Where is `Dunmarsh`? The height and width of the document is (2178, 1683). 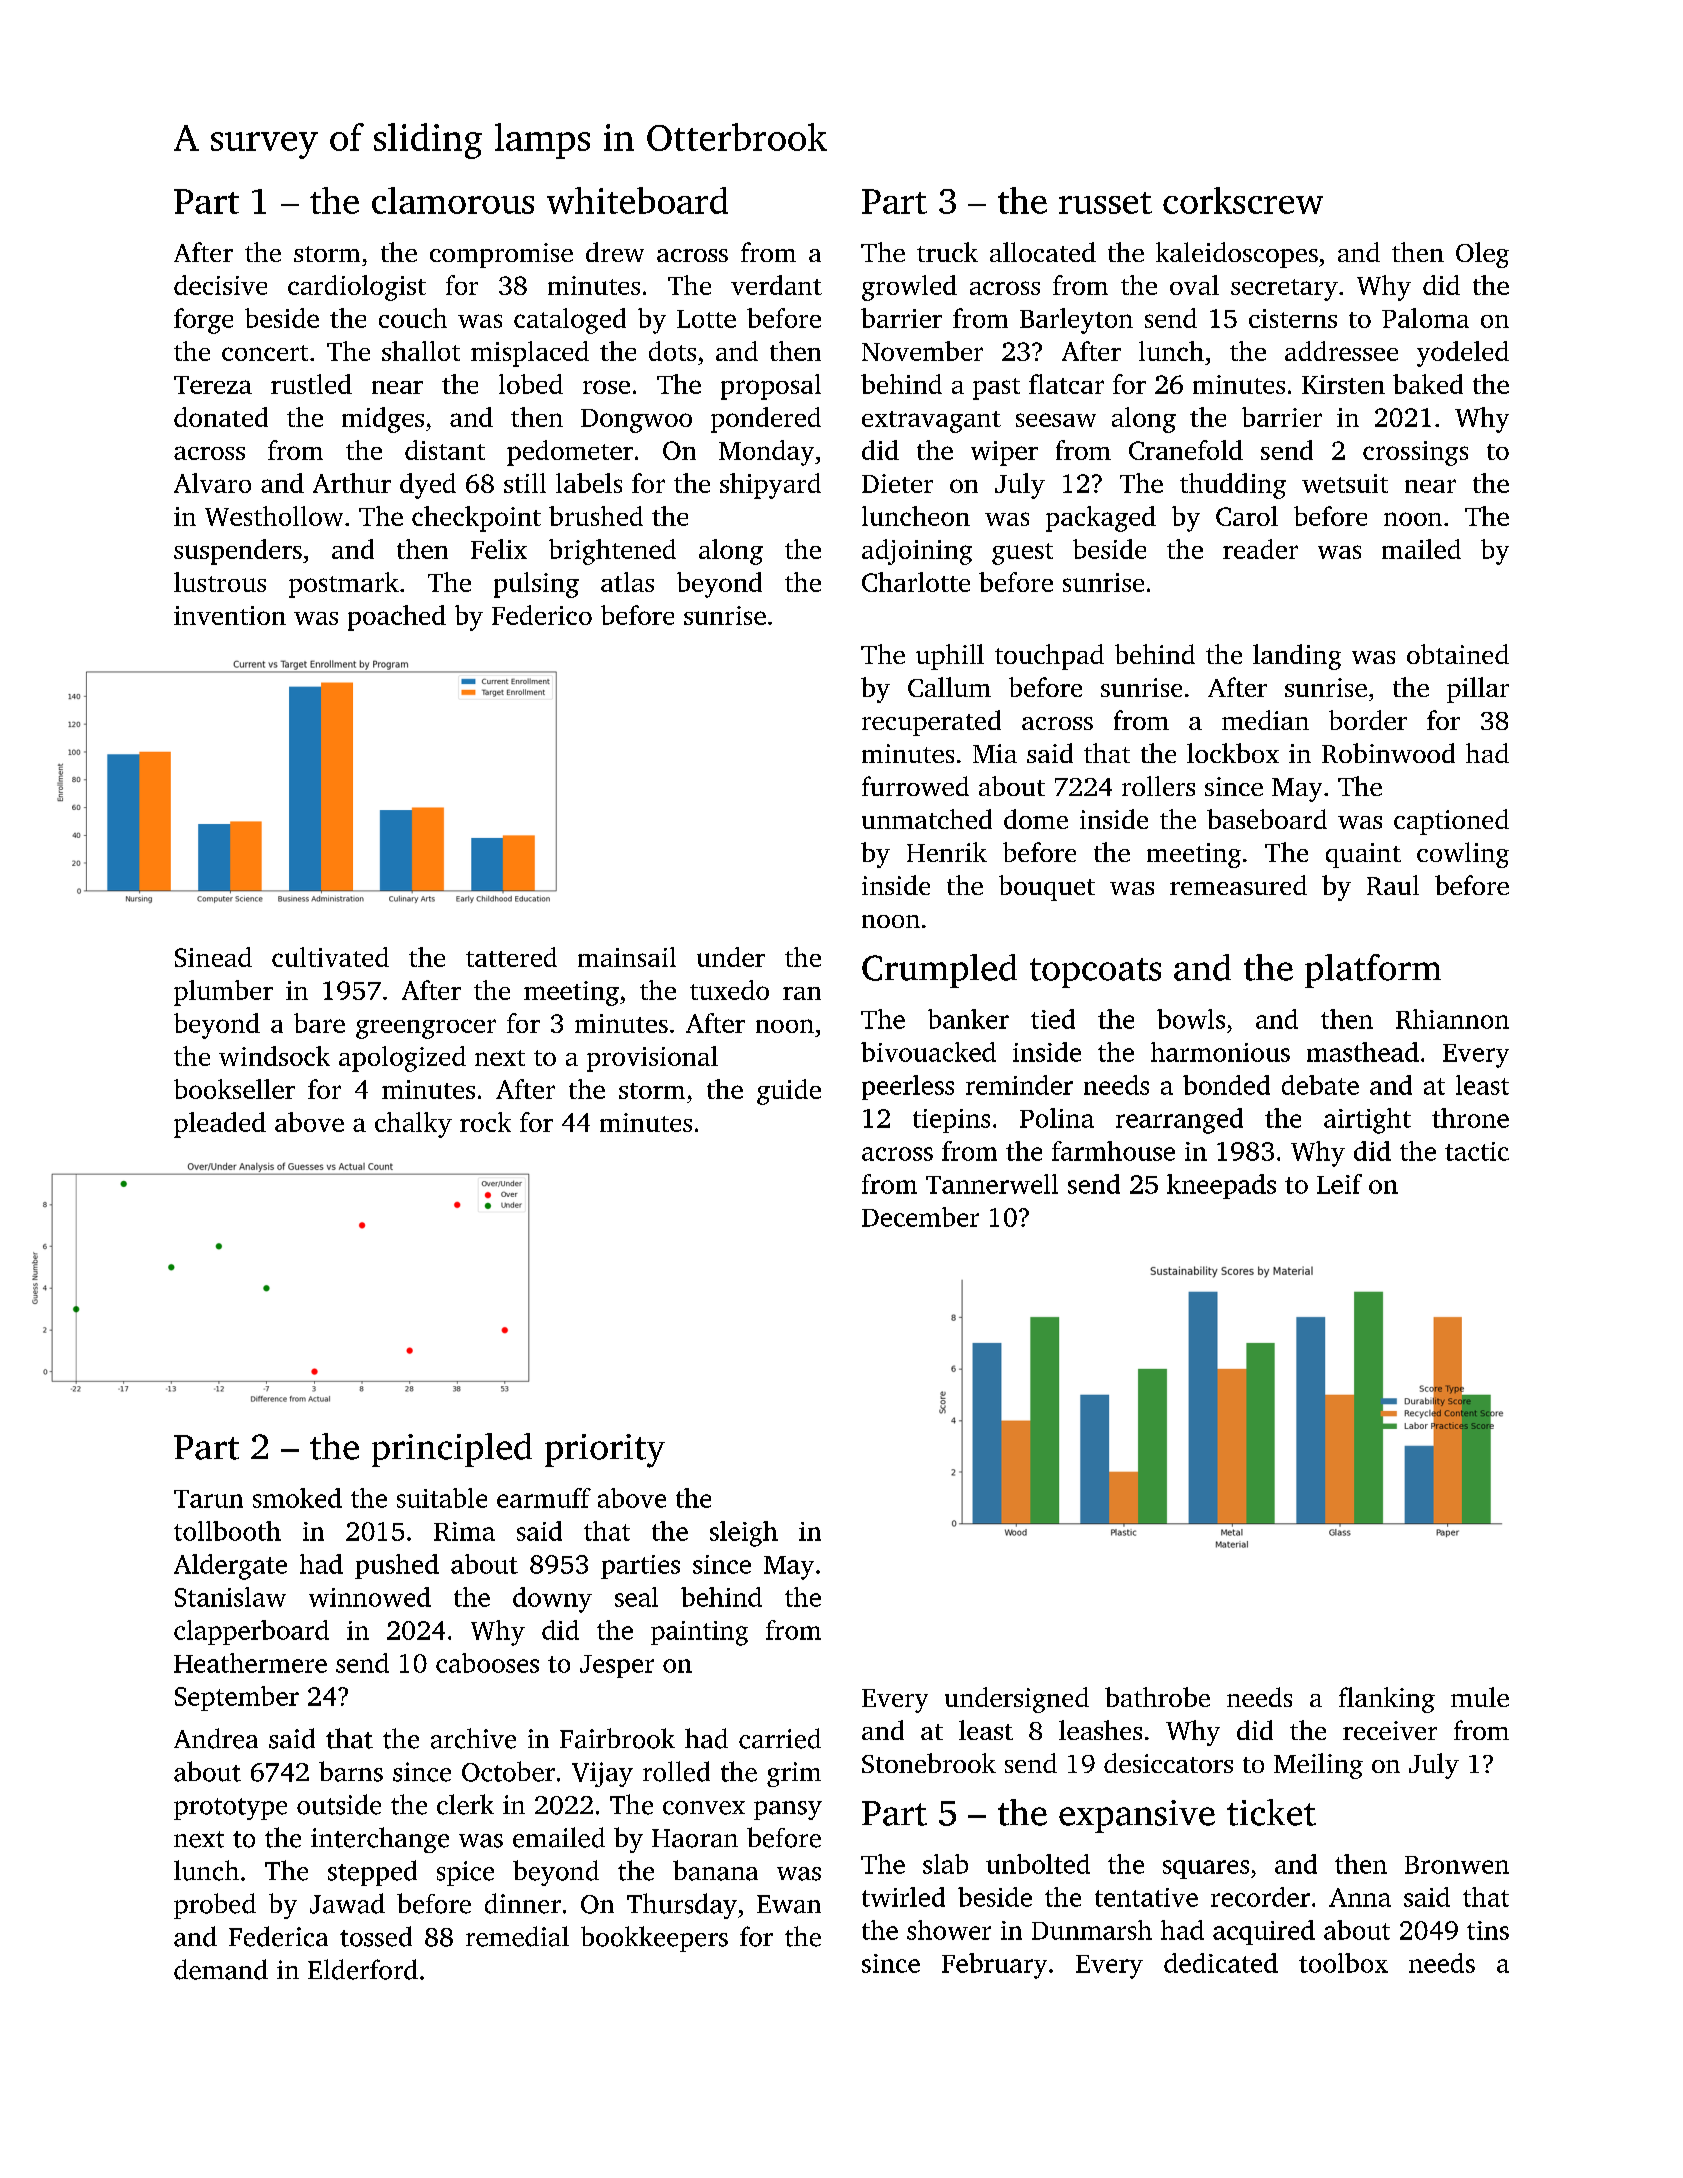
Dunmarsh is located at coordinates (1092, 1930).
